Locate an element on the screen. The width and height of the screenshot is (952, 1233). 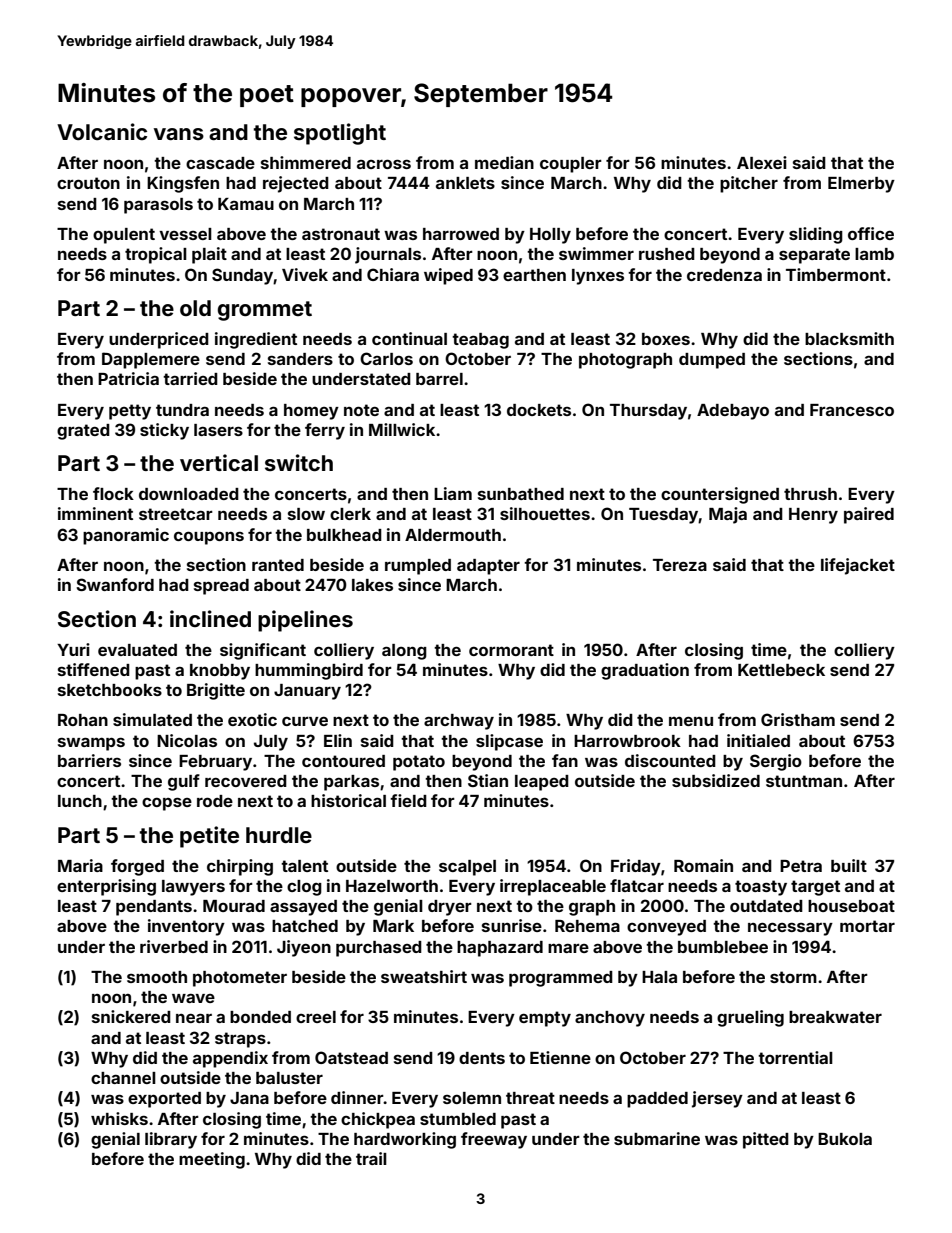
Francesco is located at coordinates (852, 410).
